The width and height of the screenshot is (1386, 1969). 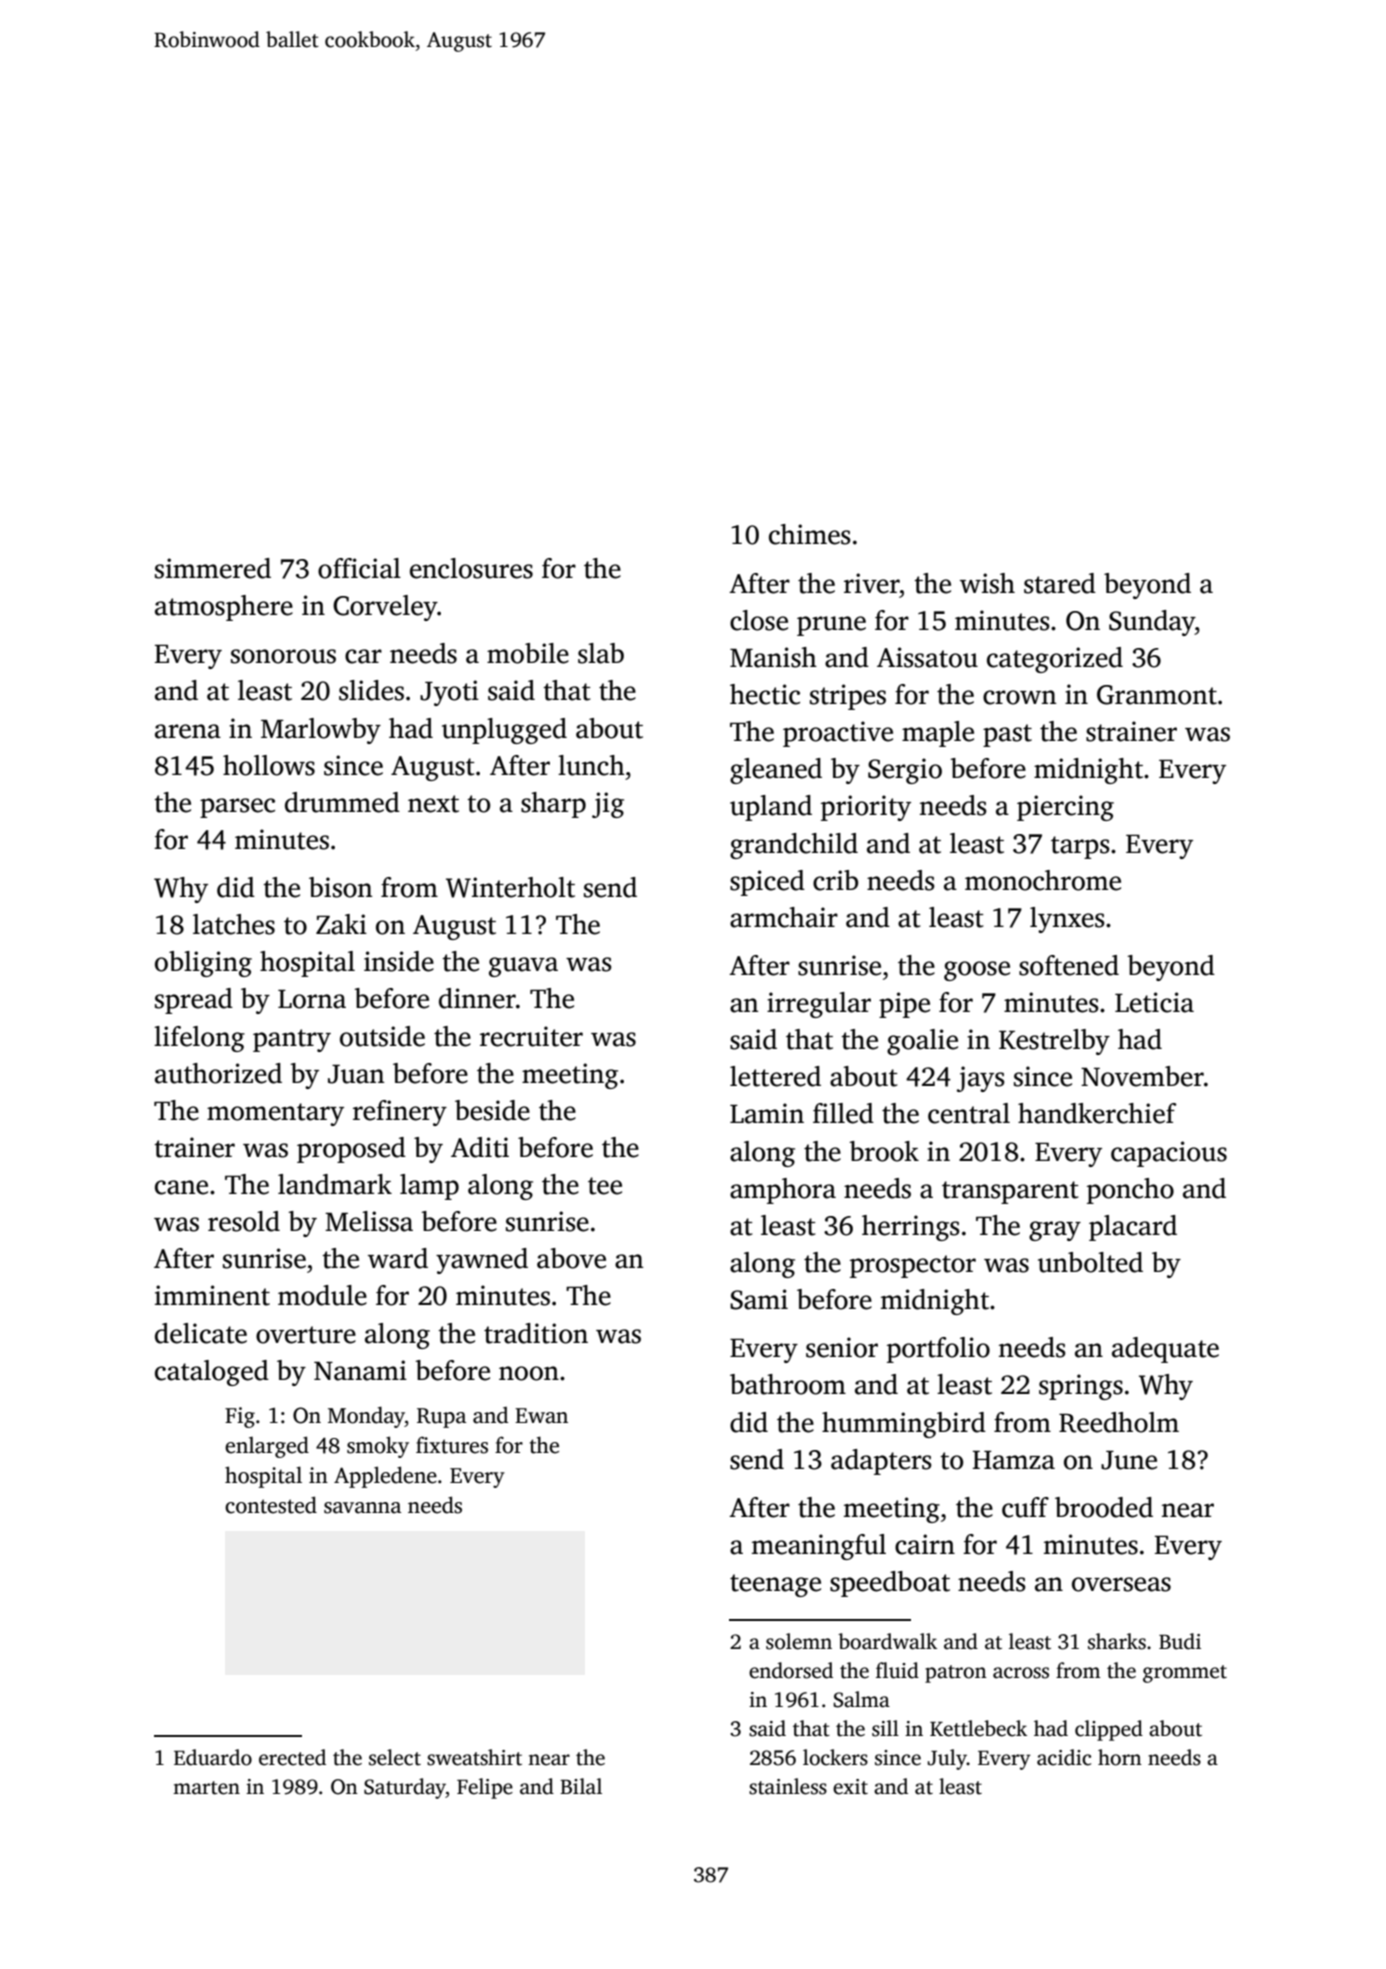 I want to click on July, so click(x=947, y=1759).
